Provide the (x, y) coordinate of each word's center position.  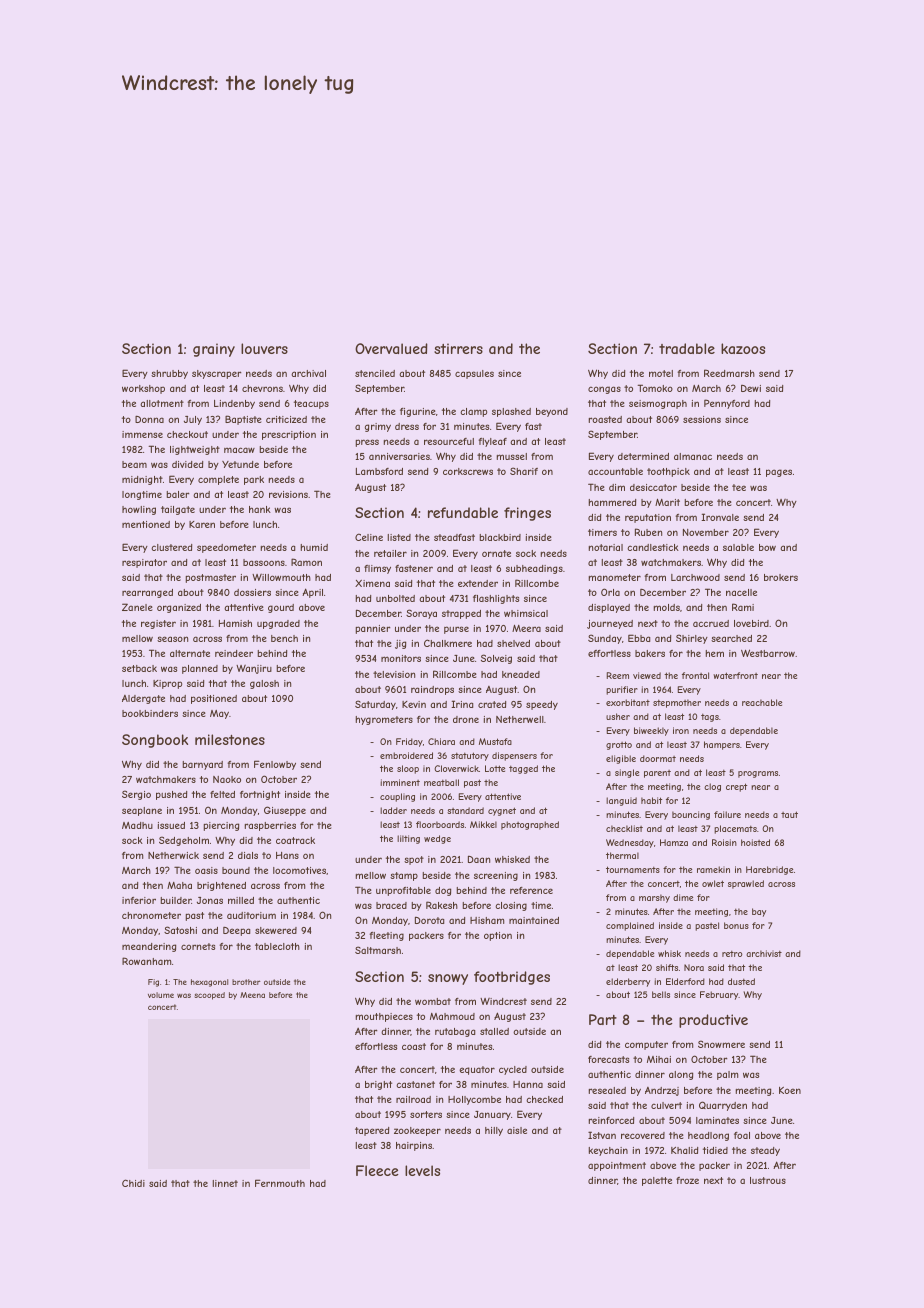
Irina (462, 704)
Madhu (137, 825)
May (219, 714)
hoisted (755, 842)
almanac (693, 456)
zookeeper (417, 1131)
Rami (743, 607)
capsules (474, 374)
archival (308, 373)
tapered (372, 1131)
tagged (523, 769)
